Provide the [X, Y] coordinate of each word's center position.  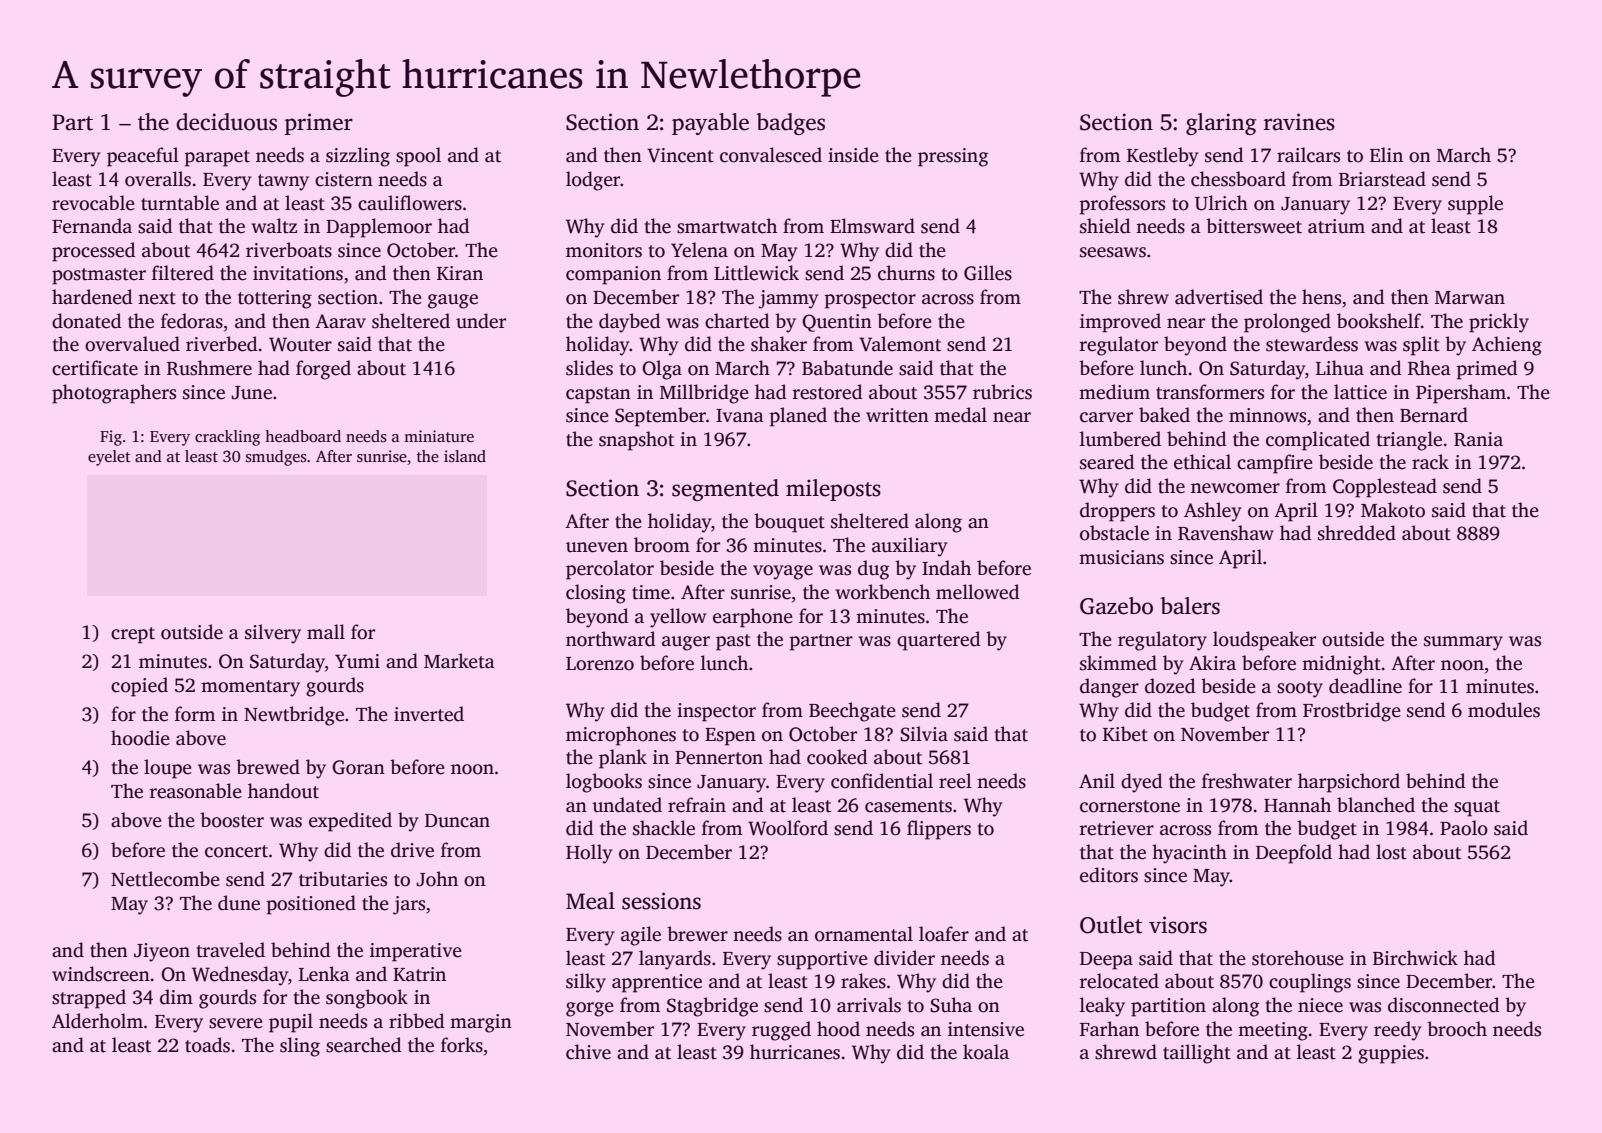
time [651, 592]
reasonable [196, 791]
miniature [439, 436]
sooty [1300, 689]
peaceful [143, 157]
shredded [1357, 533]
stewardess [1312, 344]
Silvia [924, 734]
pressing [953, 157]
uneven [597, 547]
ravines [1299, 122]
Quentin [837, 323]
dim [176, 997]
